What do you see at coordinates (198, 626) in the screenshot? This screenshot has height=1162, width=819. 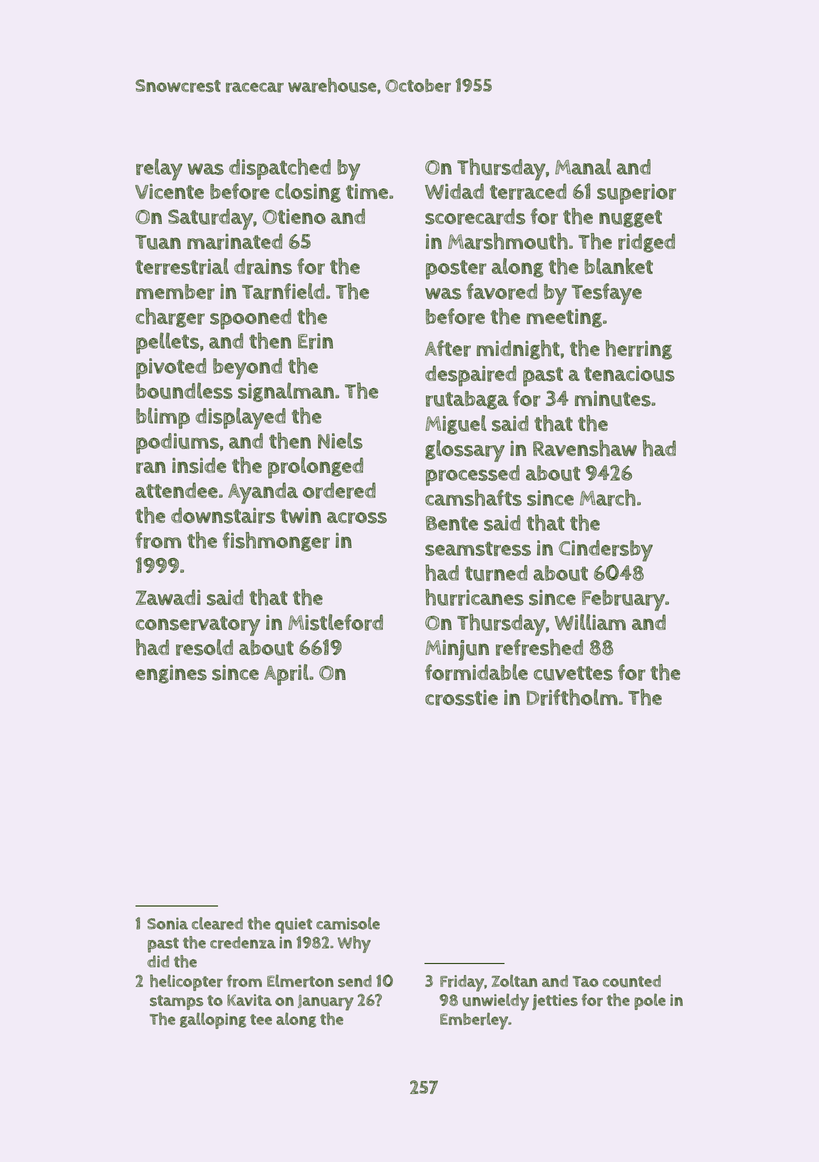 I see `conservatory` at bounding box center [198, 626].
